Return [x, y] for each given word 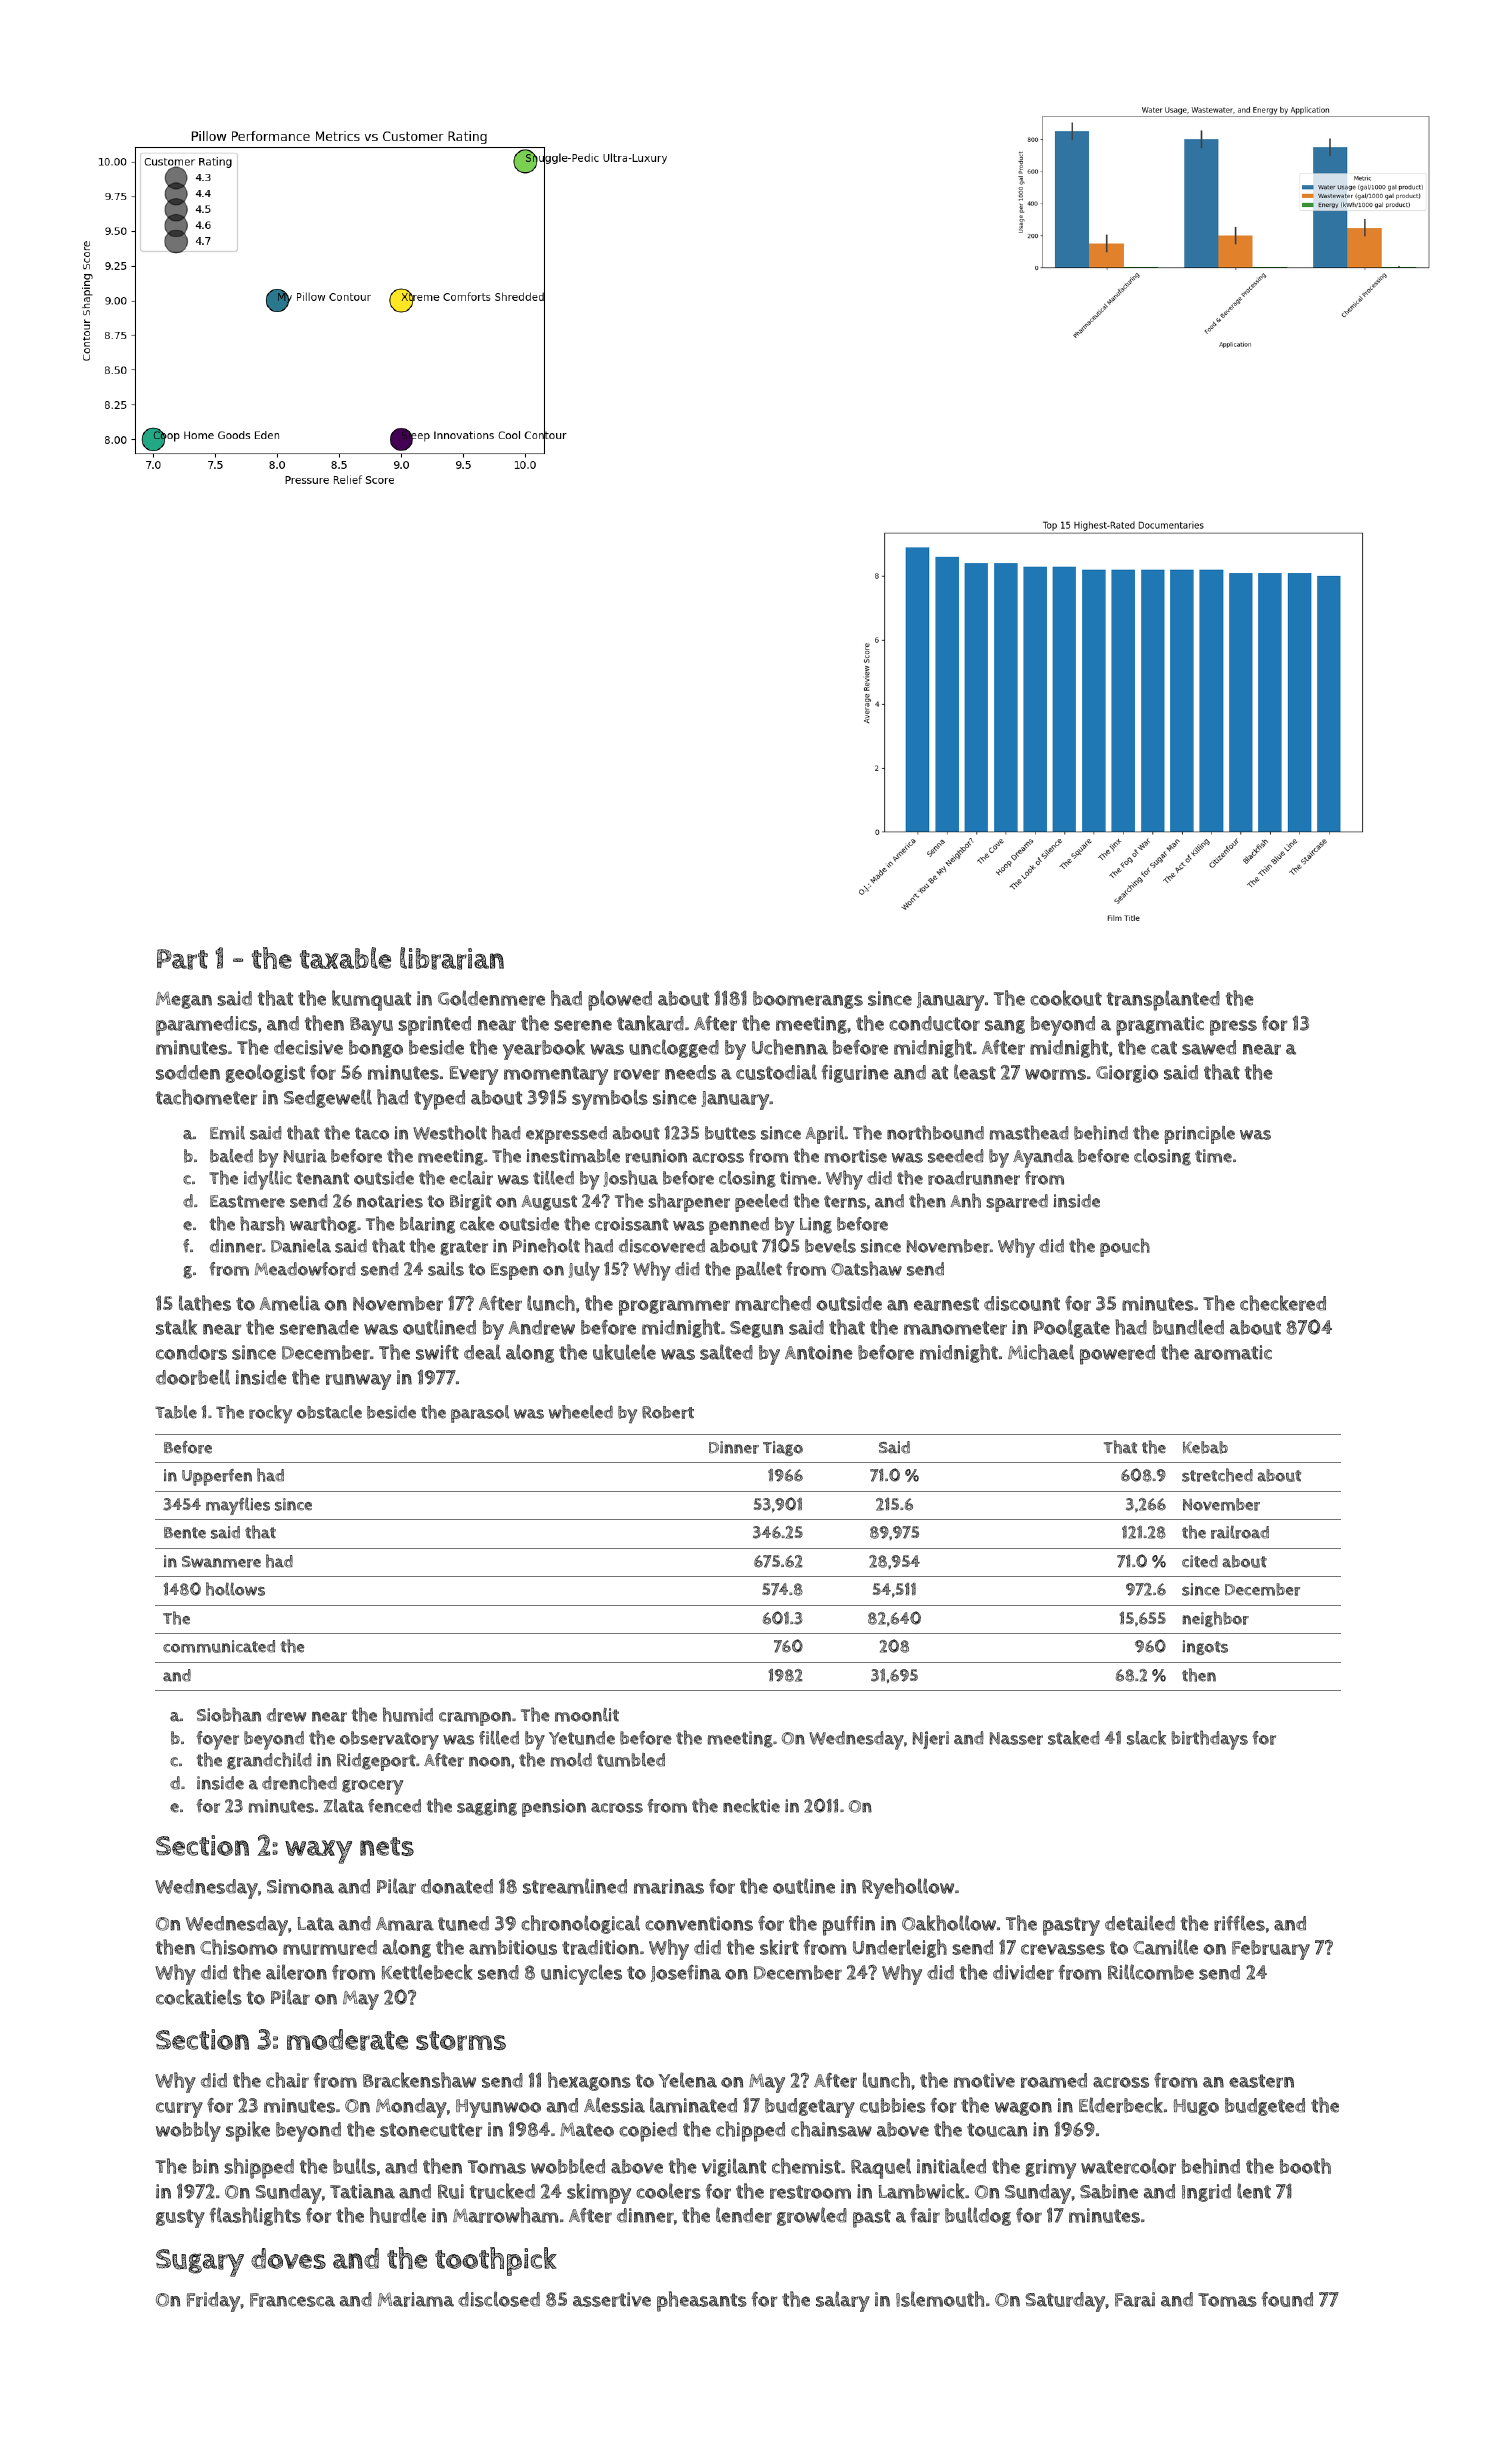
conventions [699, 1923]
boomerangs [808, 1000]
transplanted [1163, 1000]
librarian [452, 958]
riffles [1239, 1923]
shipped [259, 2168]
